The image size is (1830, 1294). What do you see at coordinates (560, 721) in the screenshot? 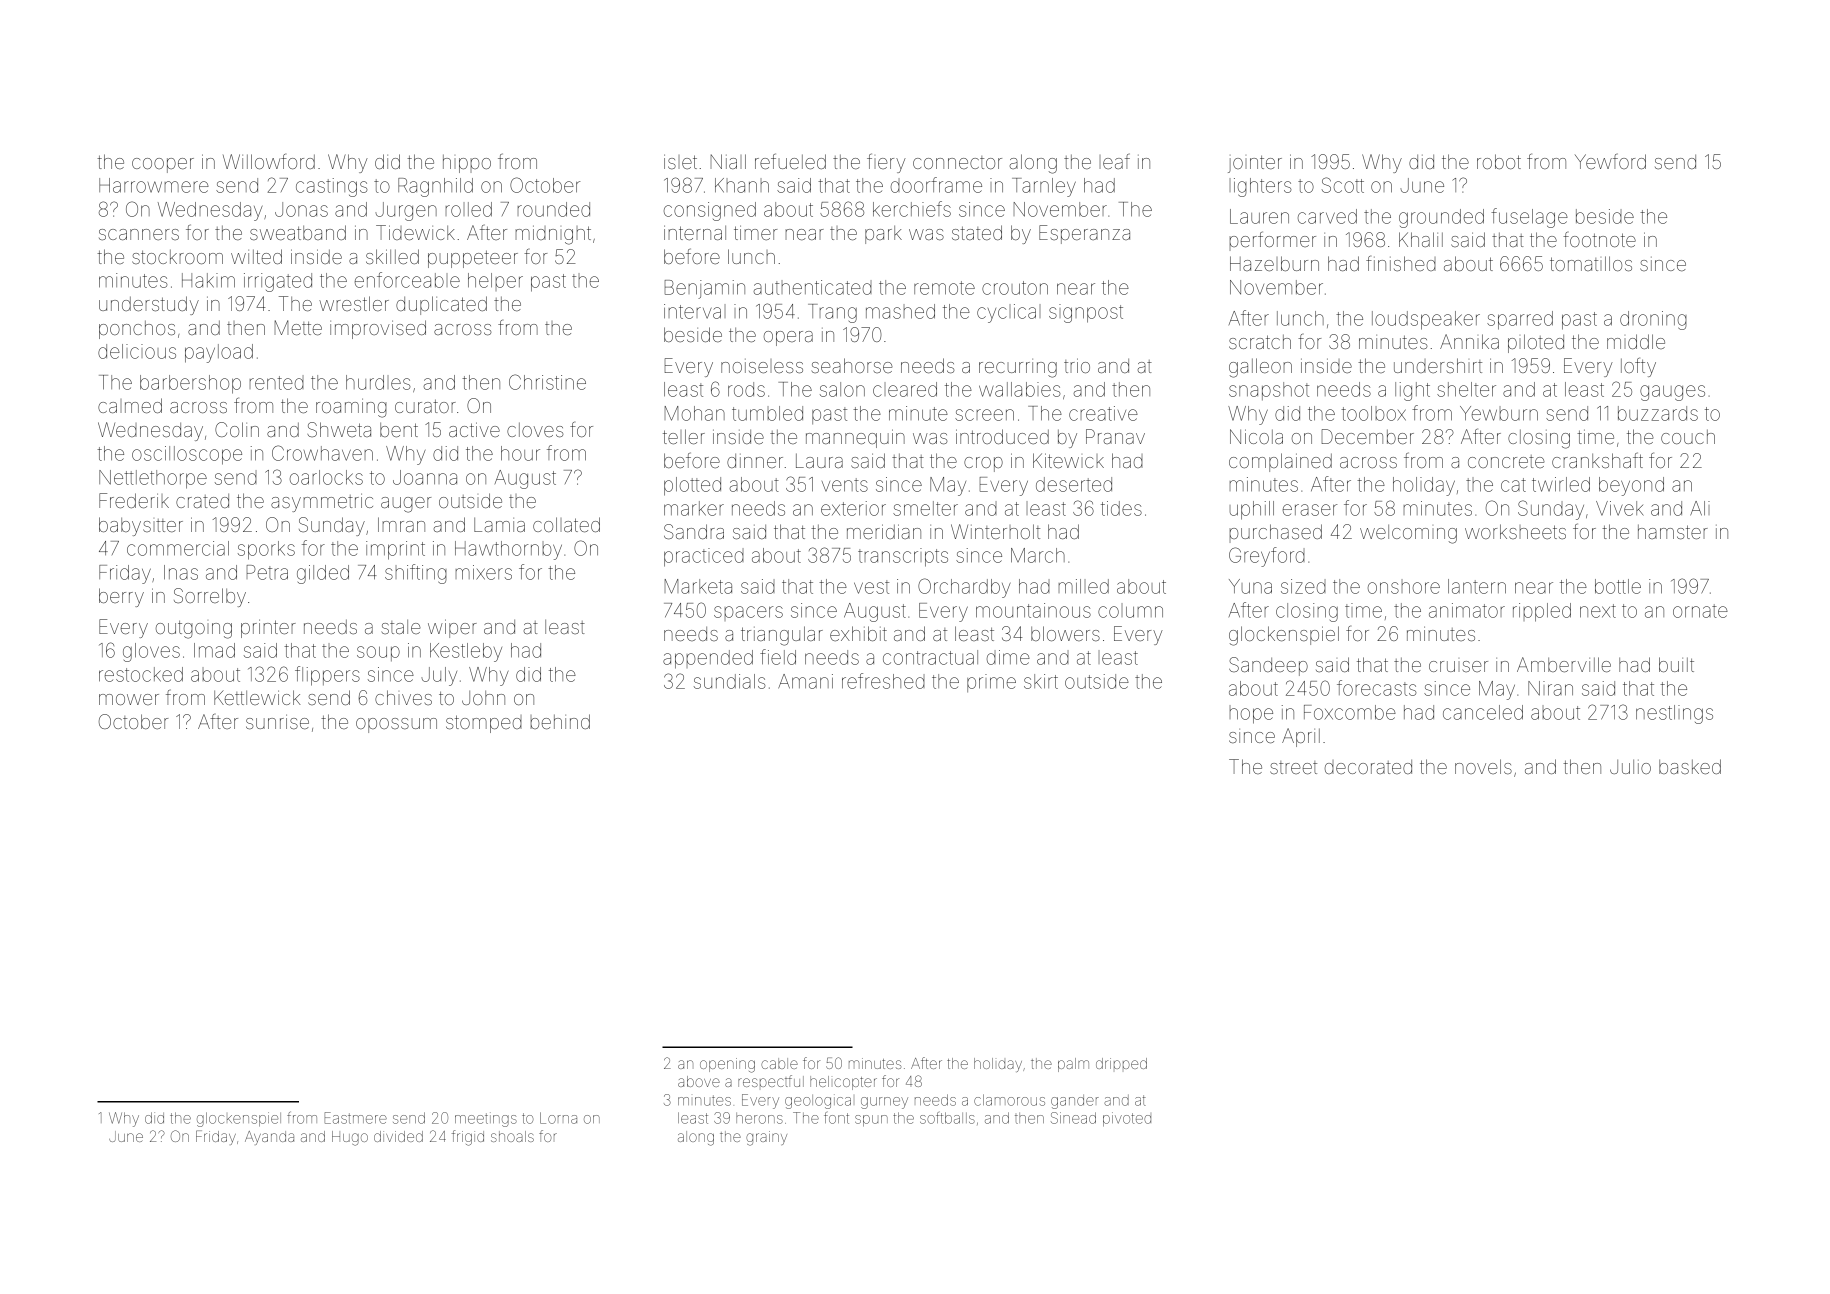
I see `behind` at bounding box center [560, 721].
